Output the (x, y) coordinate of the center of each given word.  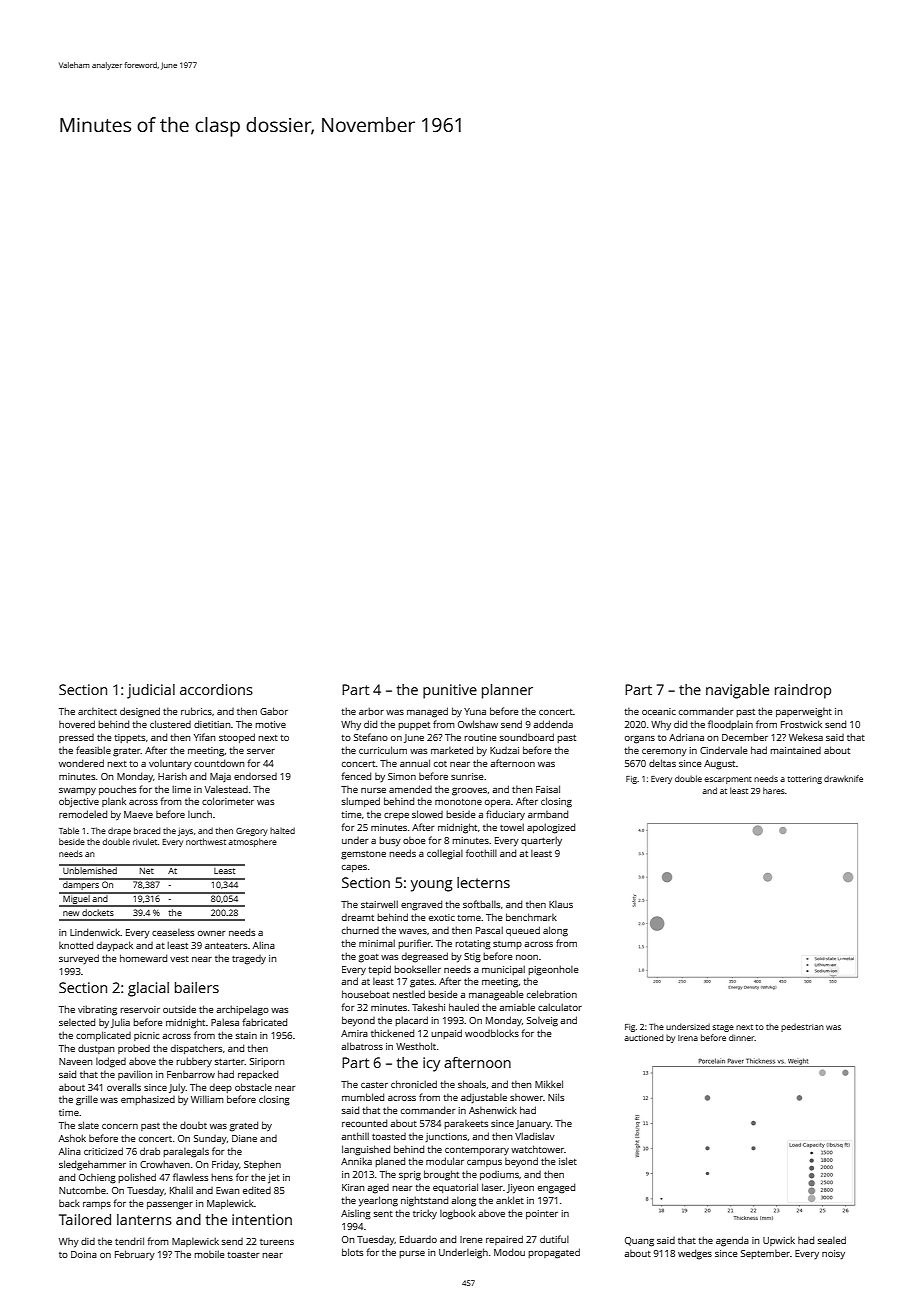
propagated (554, 1253)
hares (774, 790)
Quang (639, 1242)
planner (507, 691)
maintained (795, 750)
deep (221, 1088)
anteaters (226, 946)
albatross (362, 1046)
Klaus (561, 904)
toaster (243, 1255)
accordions (216, 689)
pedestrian (802, 1027)
